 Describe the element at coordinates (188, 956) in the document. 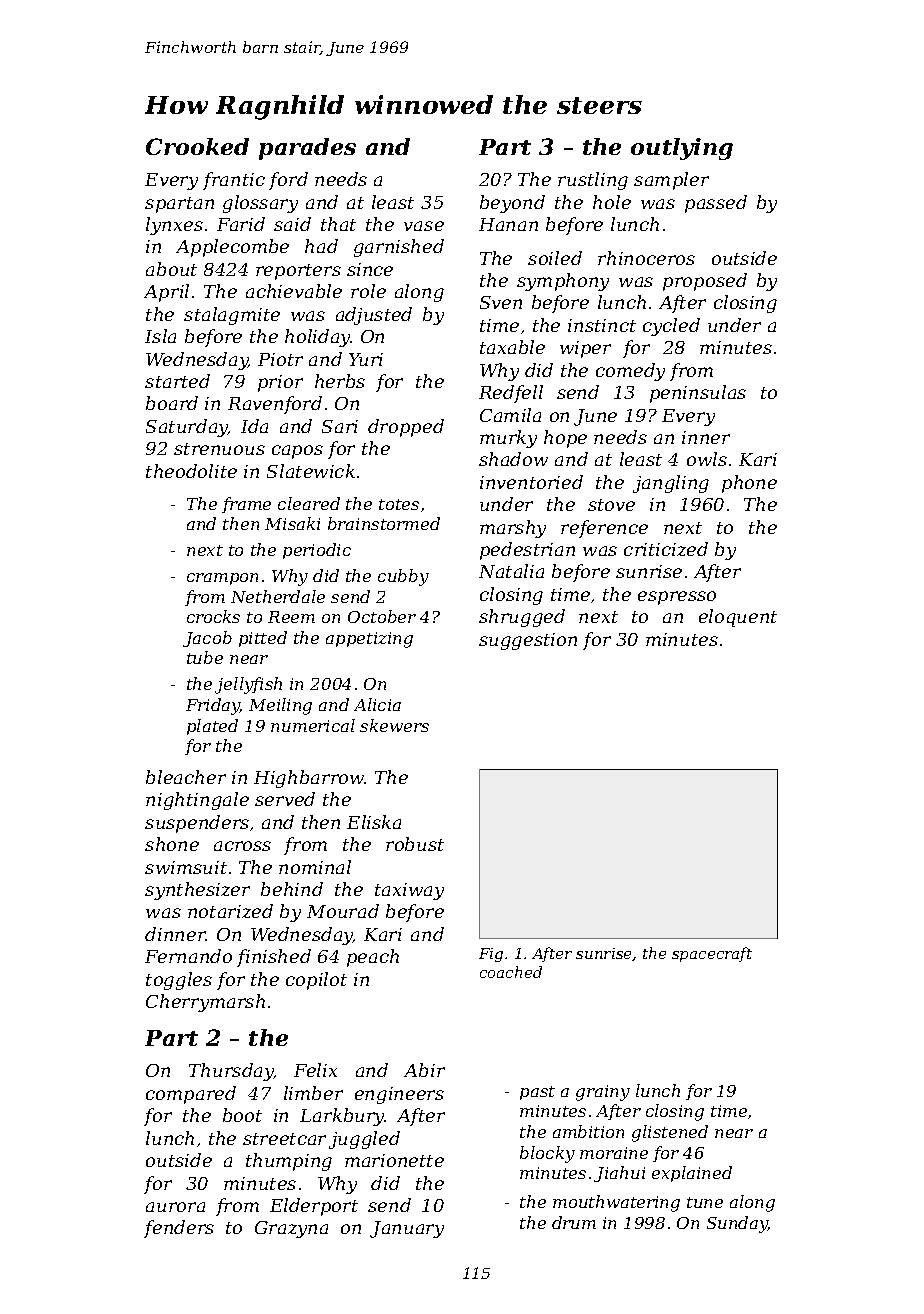

I see `Fernando` at that location.
